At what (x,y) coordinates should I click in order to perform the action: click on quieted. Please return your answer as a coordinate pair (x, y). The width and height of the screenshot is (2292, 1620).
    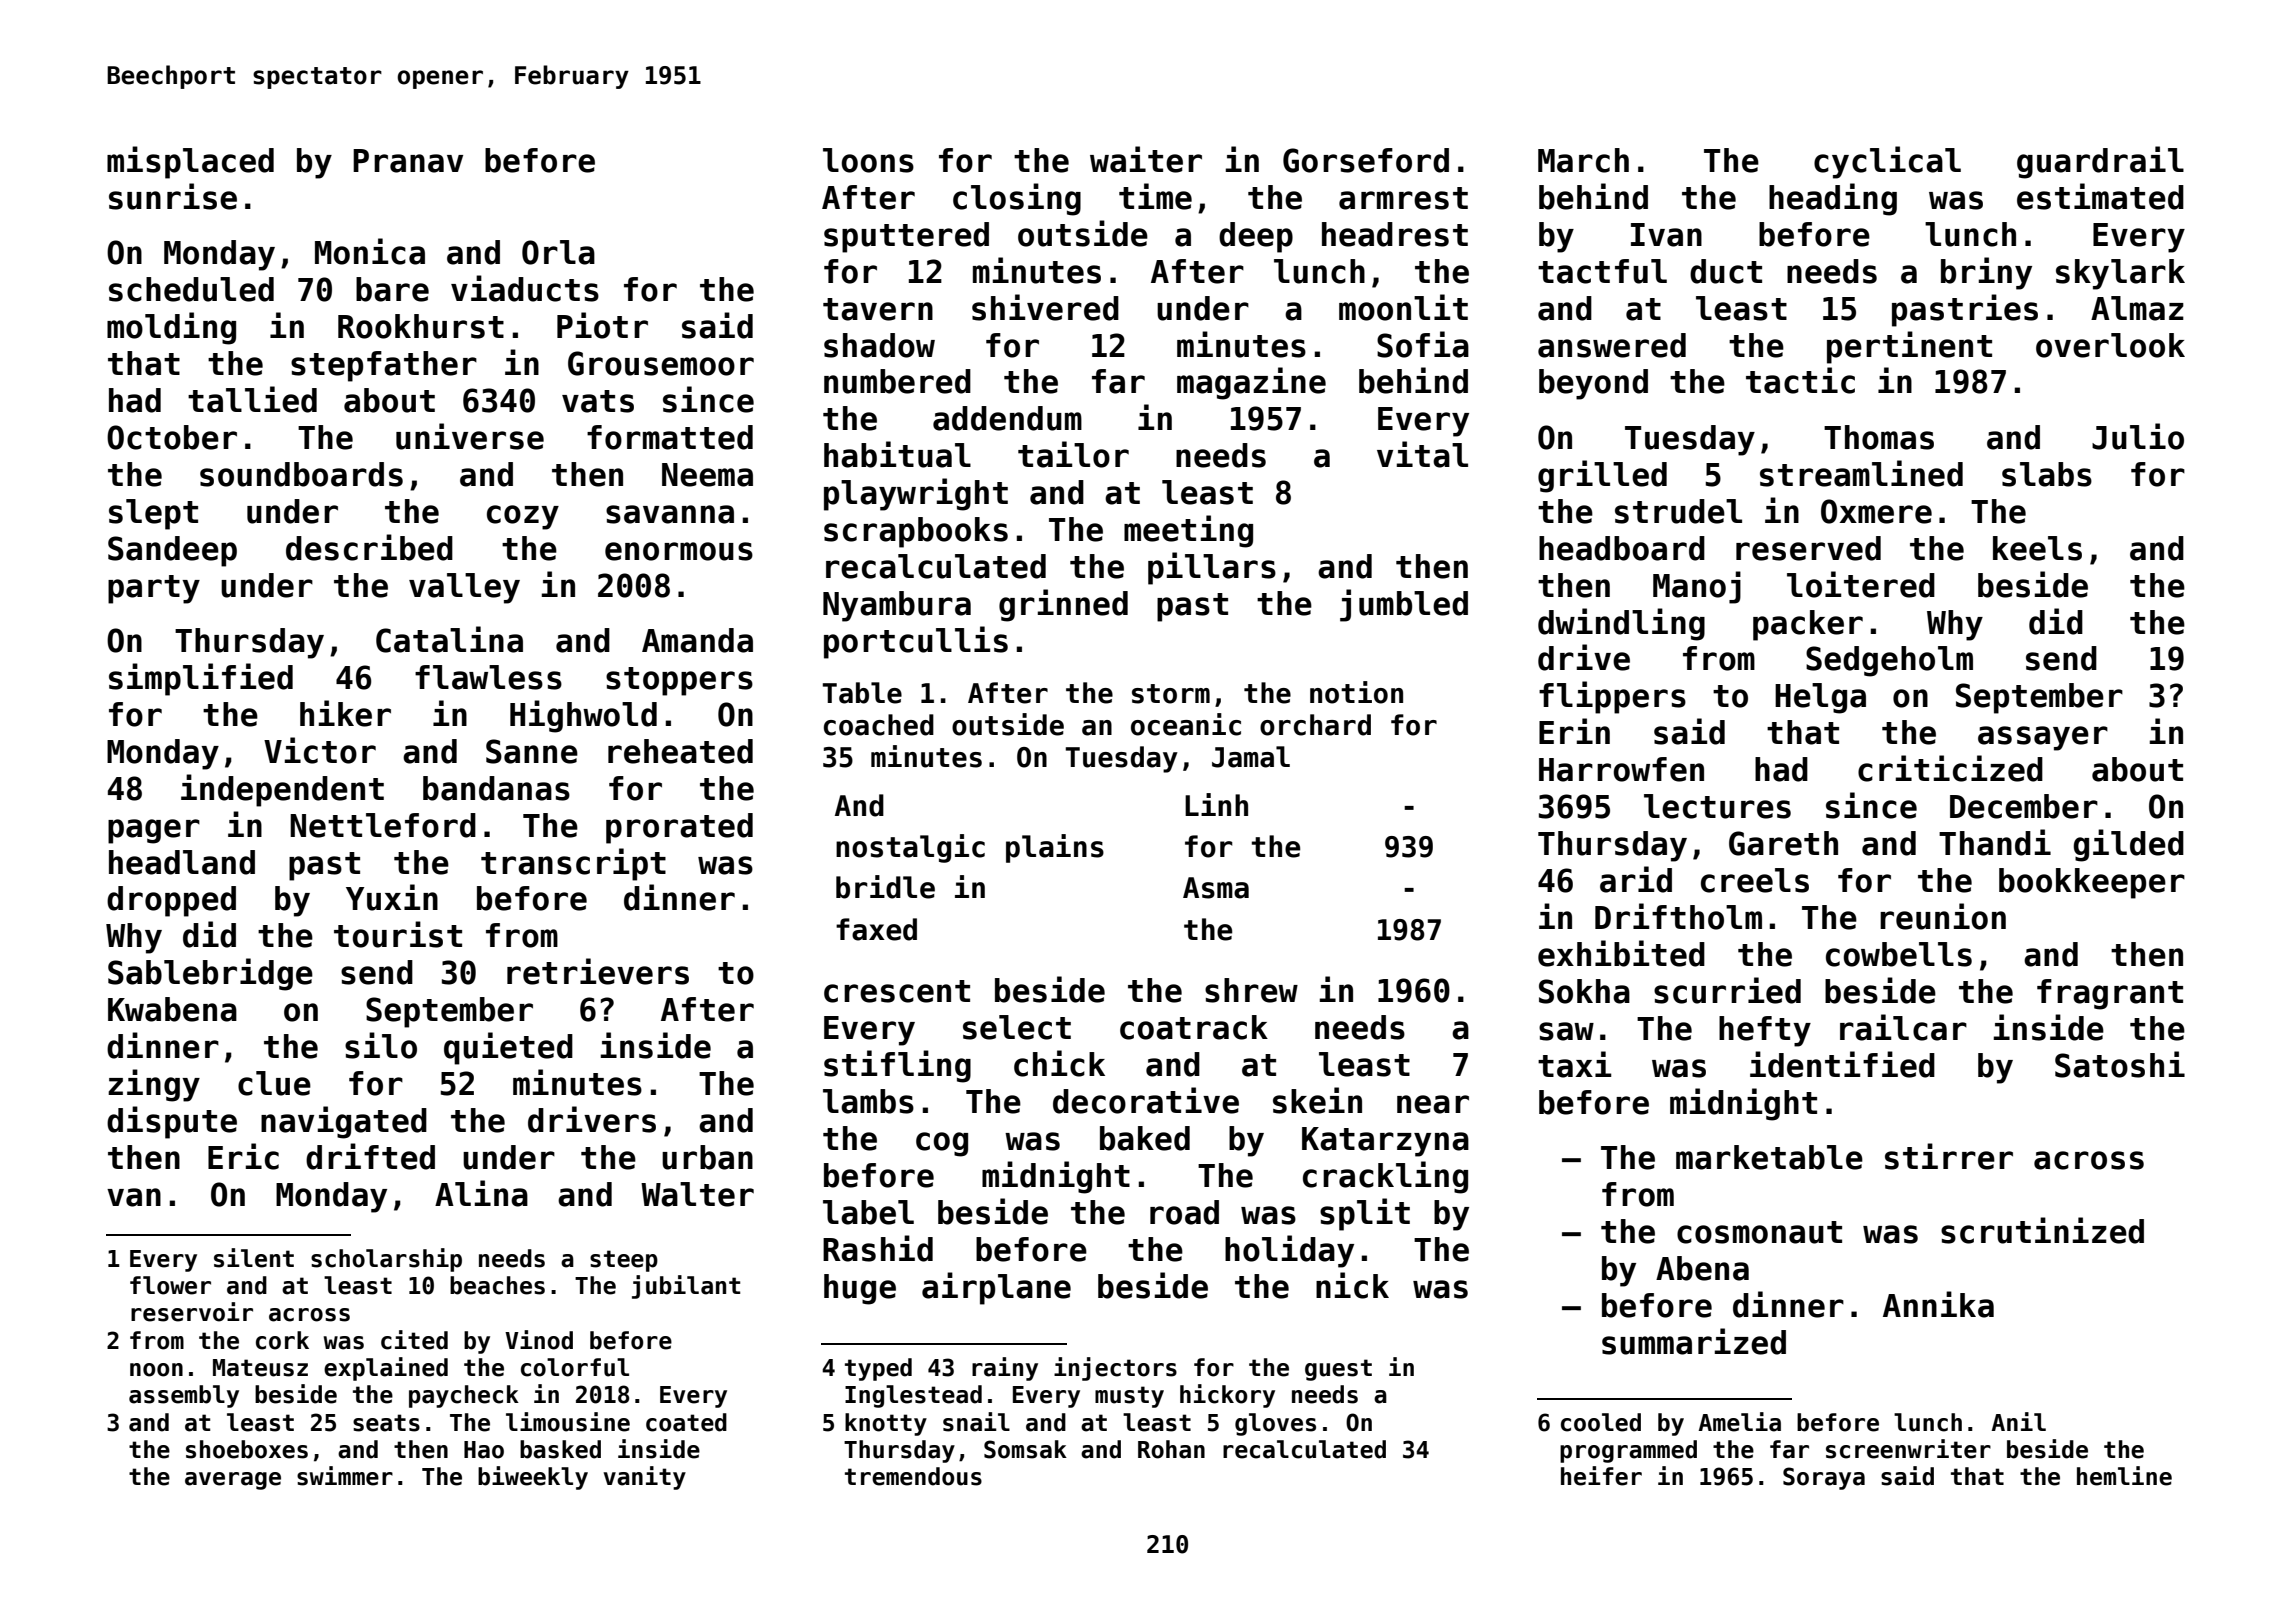
    Looking at the image, I should click on (508, 1048).
